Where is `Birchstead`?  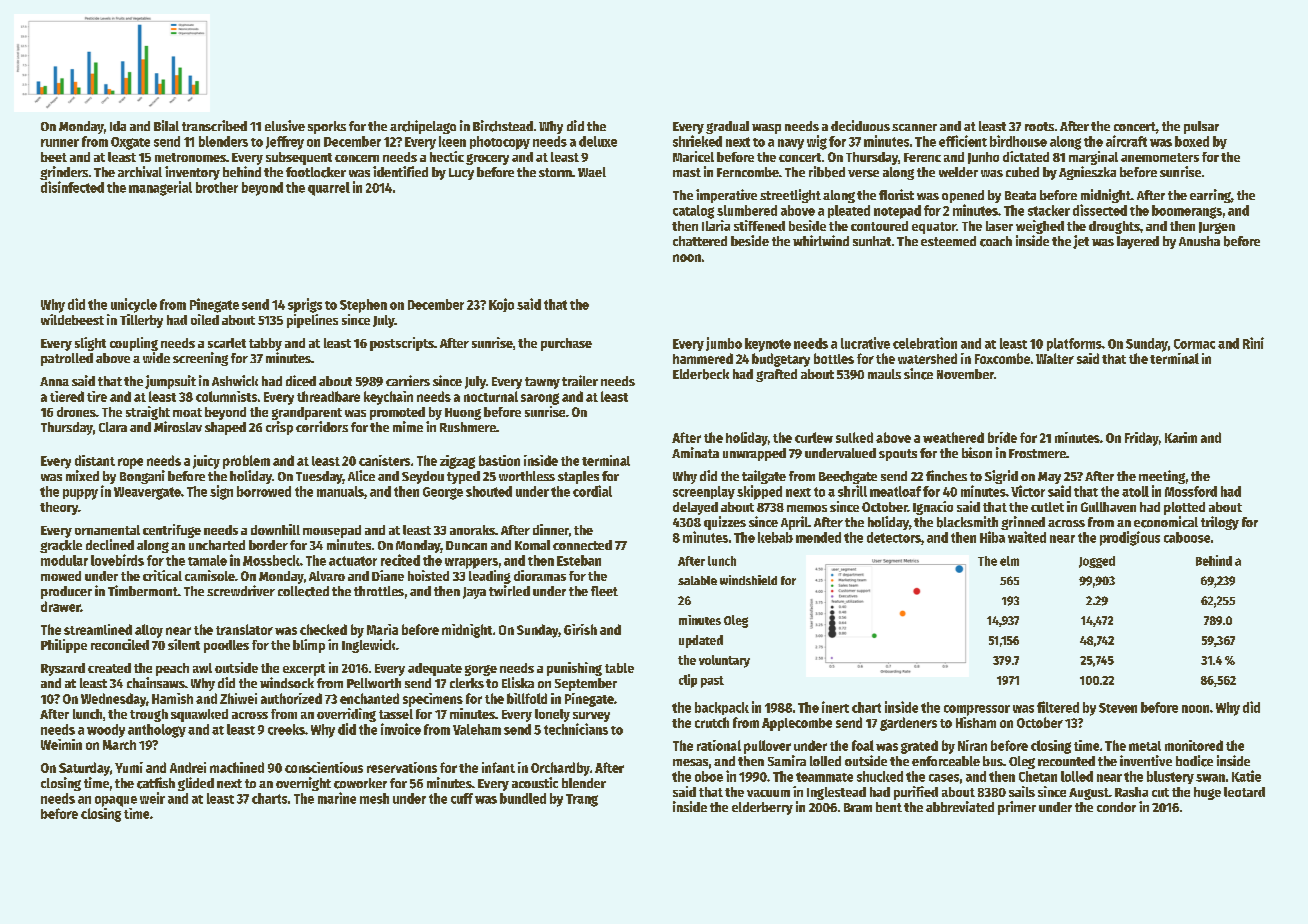 Birchstead is located at coordinates (503, 126).
